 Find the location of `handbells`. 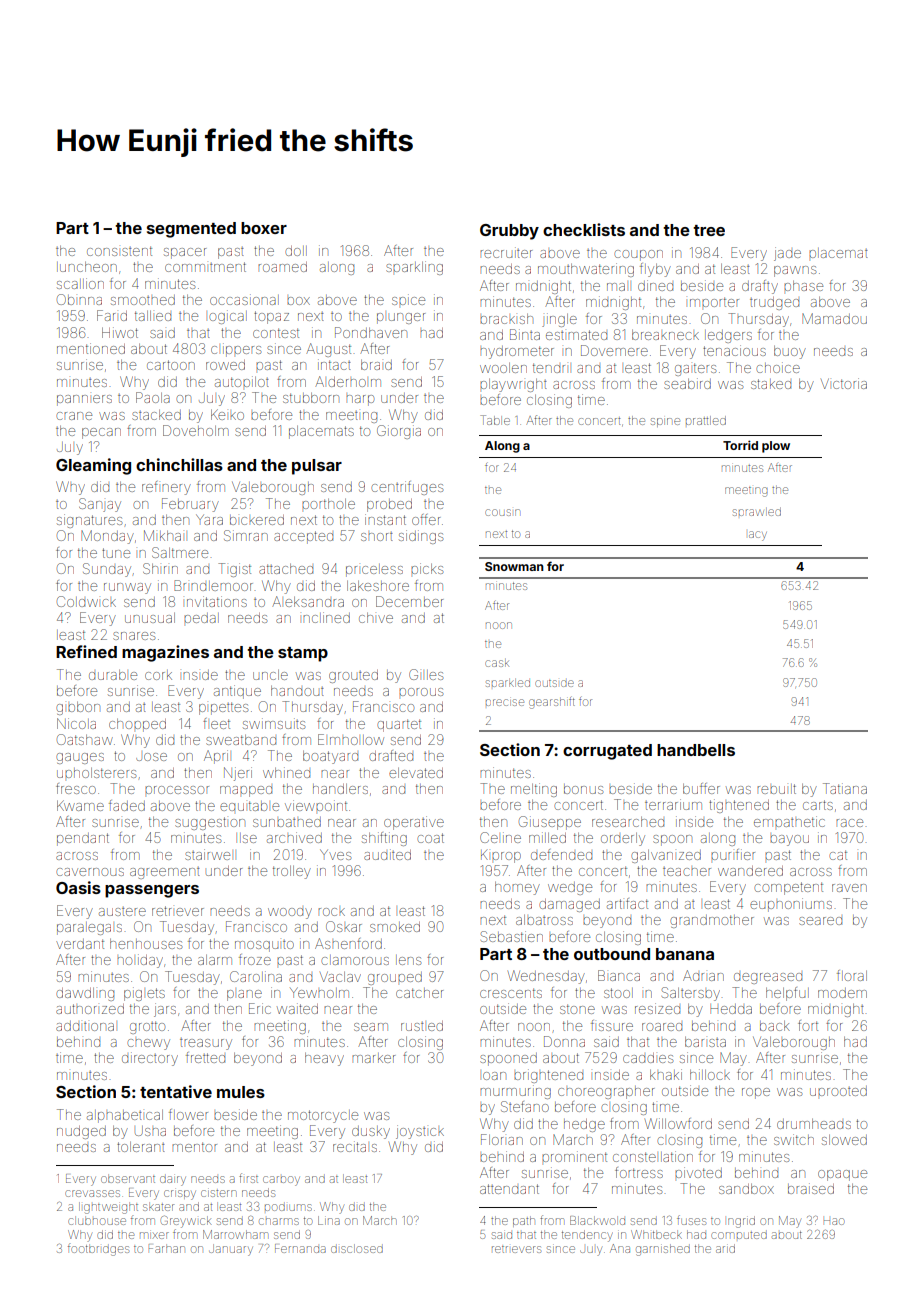

handbells is located at coordinates (696, 750).
